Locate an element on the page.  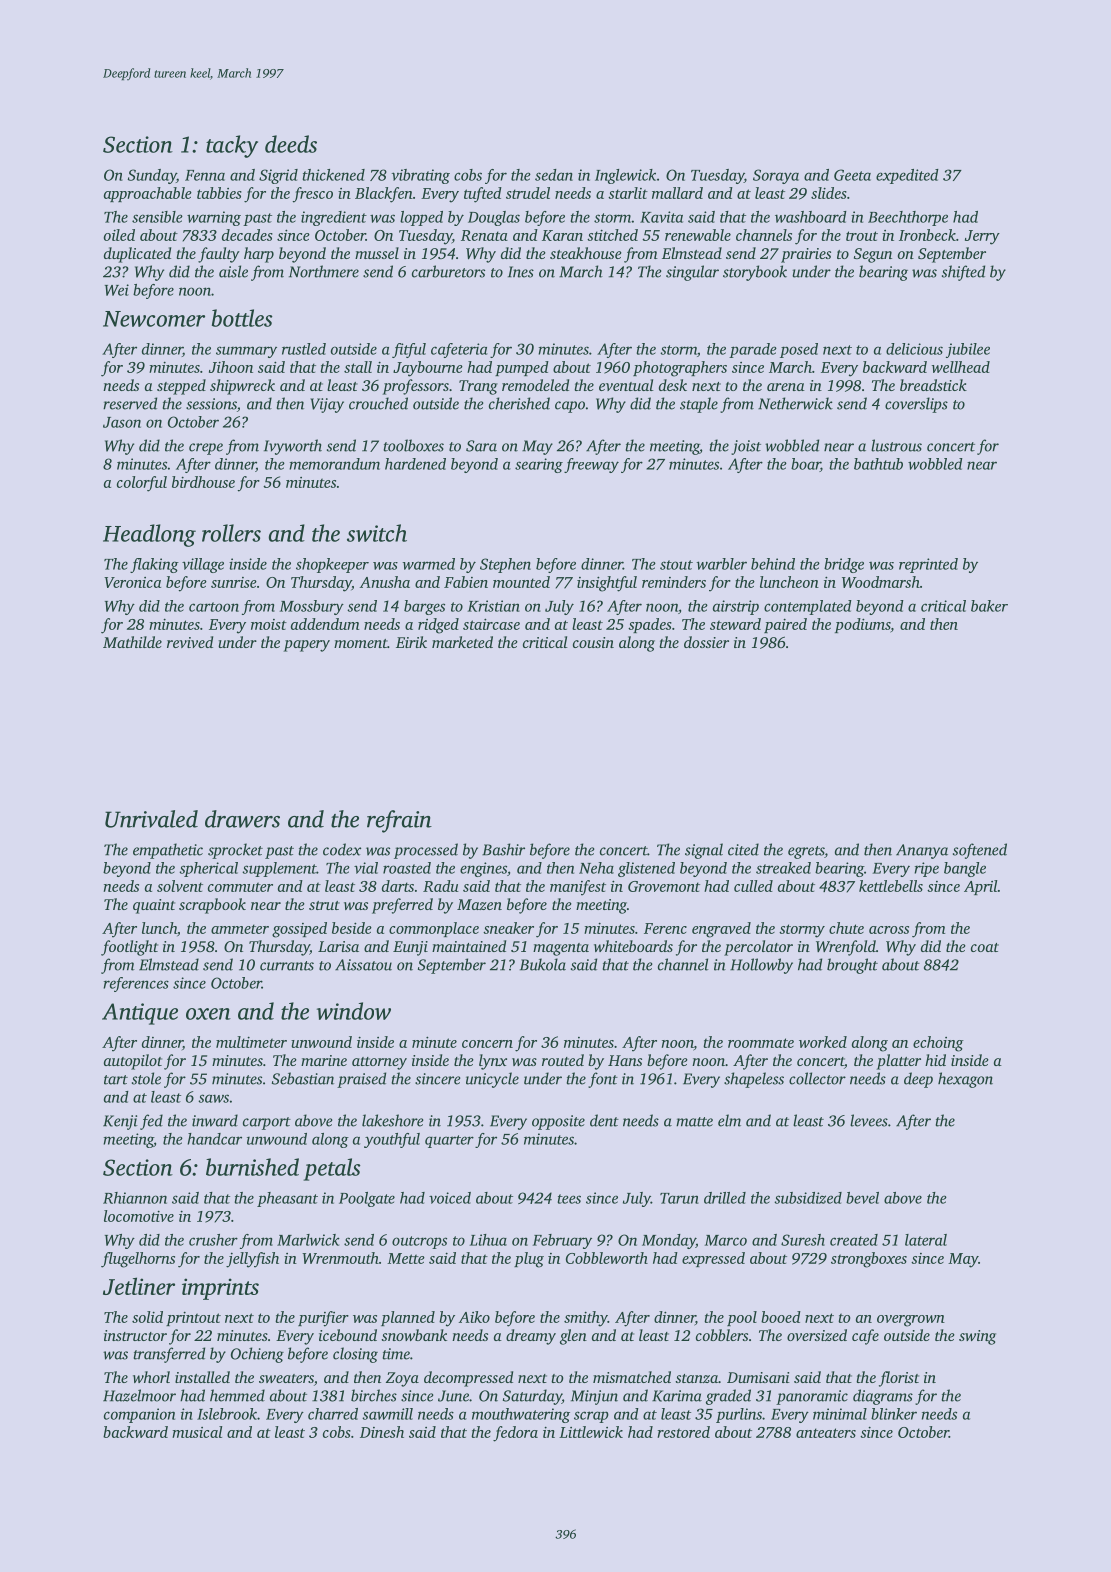
levees is located at coordinates (869, 1120).
